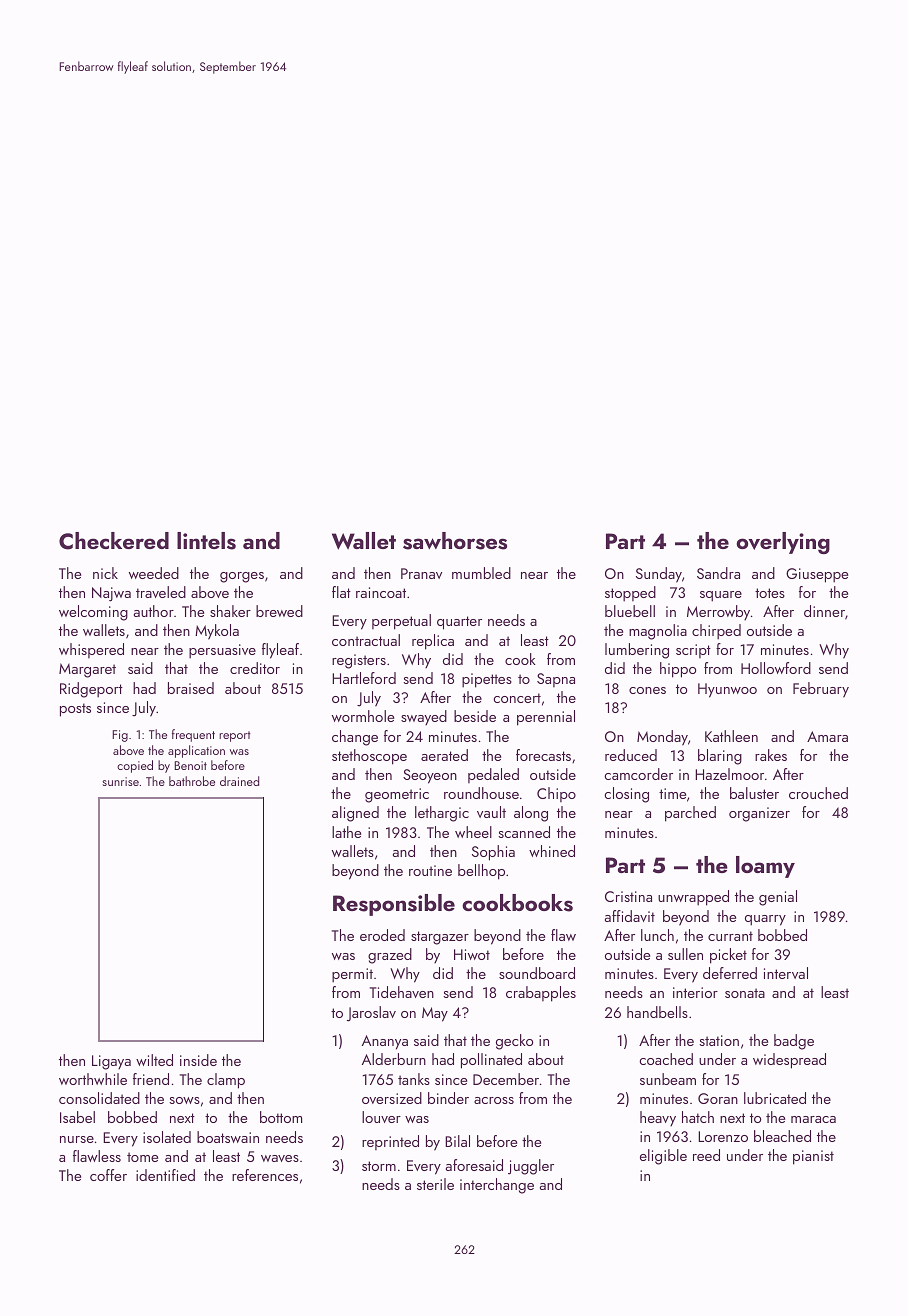  Describe the element at coordinates (120, 736) in the screenshot. I see `Fig` at that location.
